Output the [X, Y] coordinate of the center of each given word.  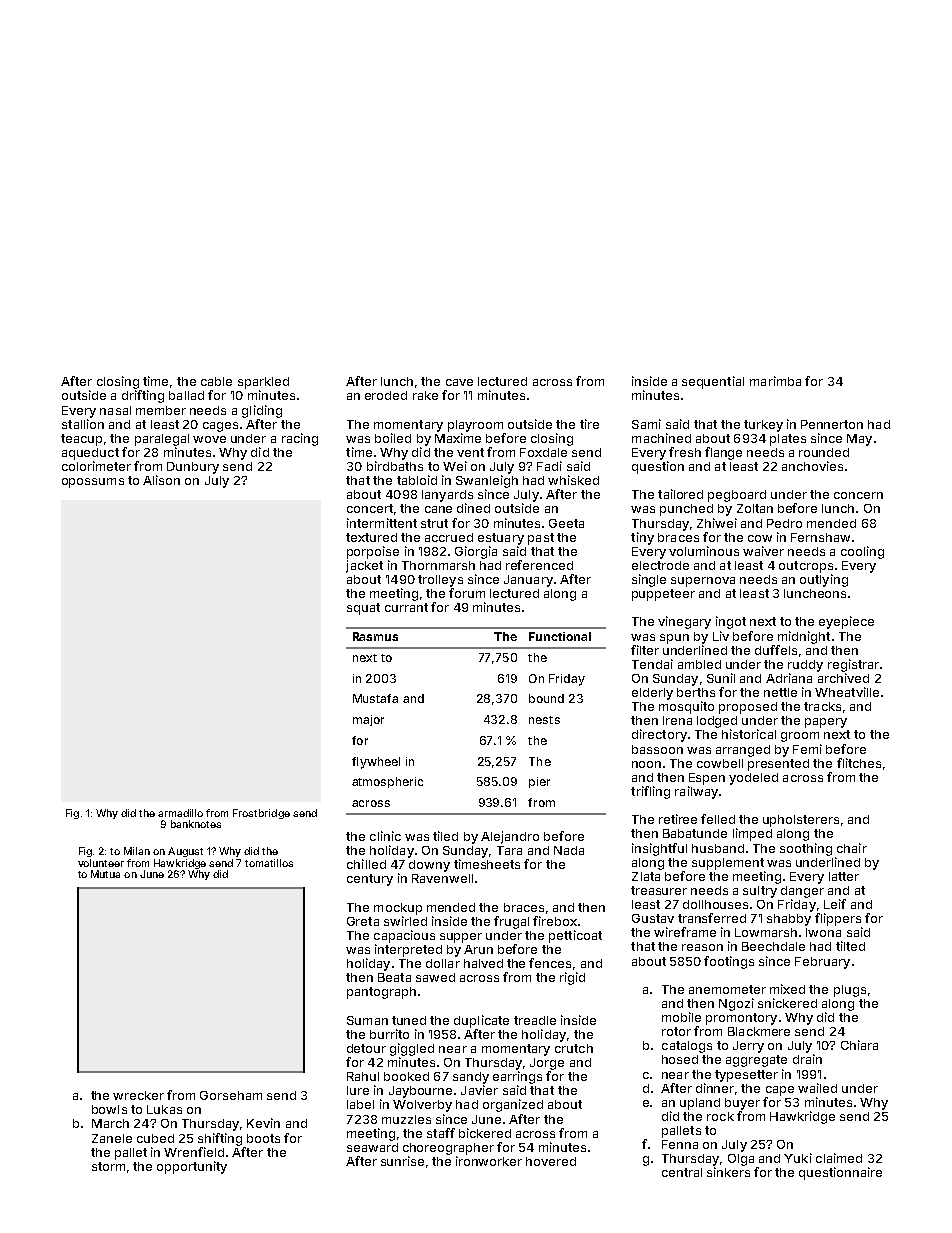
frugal [511, 922]
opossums [93, 483]
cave [459, 382]
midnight [804, 637]
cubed [155, 1138]
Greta [363, 921]
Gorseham [231, 1095]
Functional [560, 636]
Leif [835, 904]
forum [467, 593]
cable [216, 381]
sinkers [728, 1172]
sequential [713, 382]
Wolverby [422, 1106]
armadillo [180, 813]
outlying [824, 580]
